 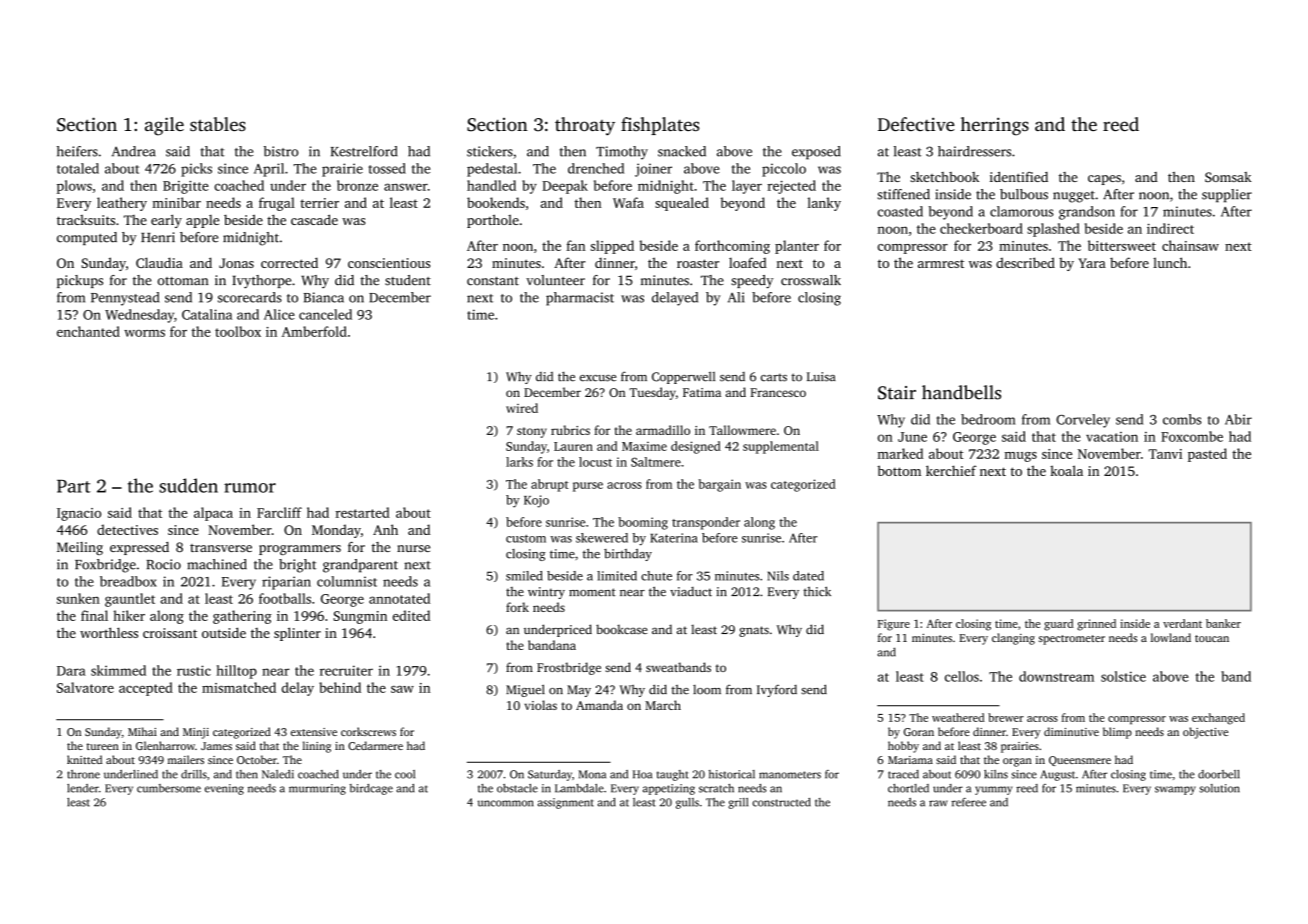 What do you see at coordinates (134, 151) in the document?
I see `Andrea` at bounding box center [134, 151].
